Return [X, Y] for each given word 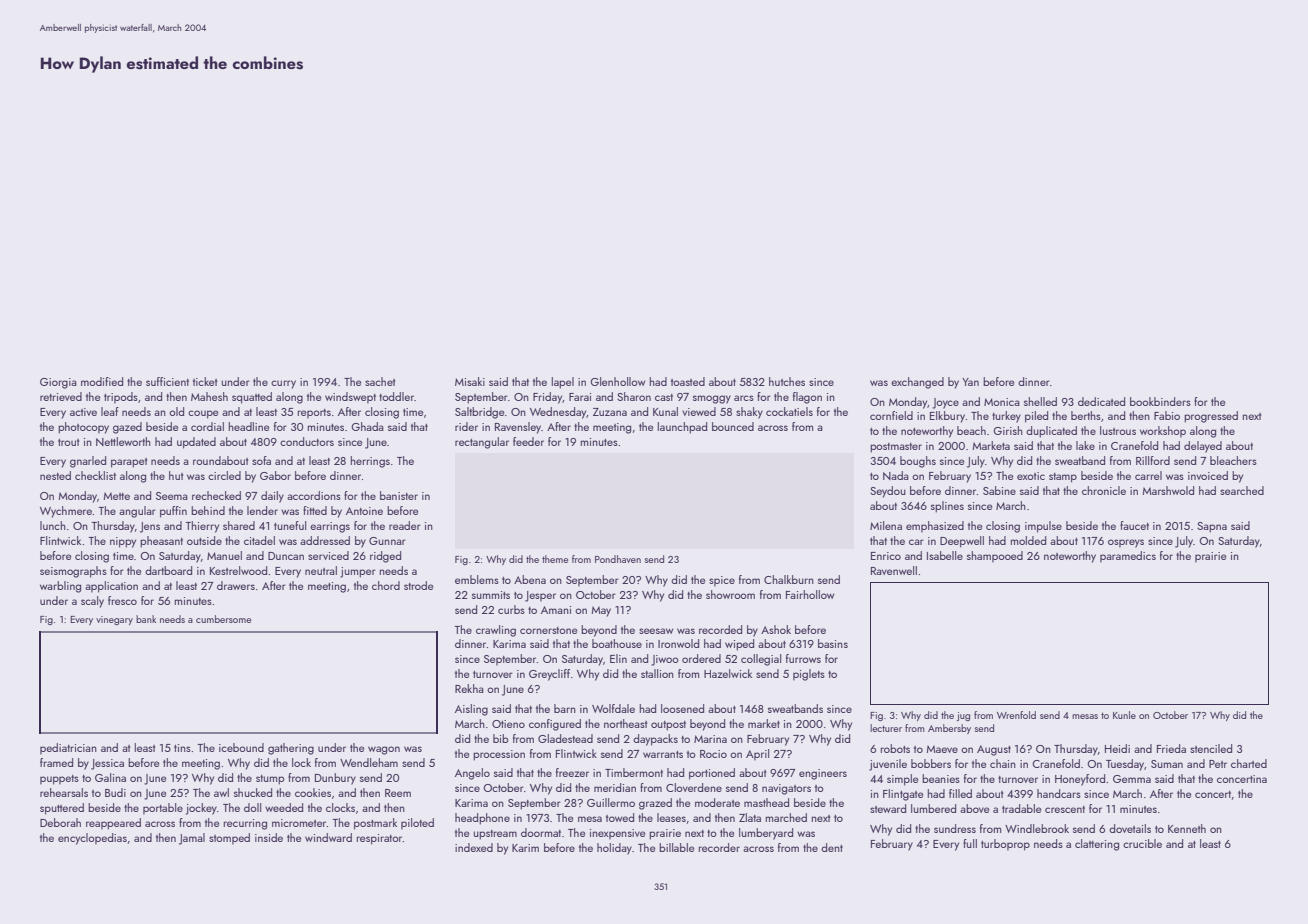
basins [833, 643]
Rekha [469, 688]
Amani [556, 610]
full [970, 843]
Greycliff [549, 675]
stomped [229, 838]
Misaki [470, 381]
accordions [314, 495]
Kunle [1124, 715]
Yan [970, 382]
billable [676, 847]
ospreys [1126, 543]
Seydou [888, 492]
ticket [205, 381]
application [111, 587]
